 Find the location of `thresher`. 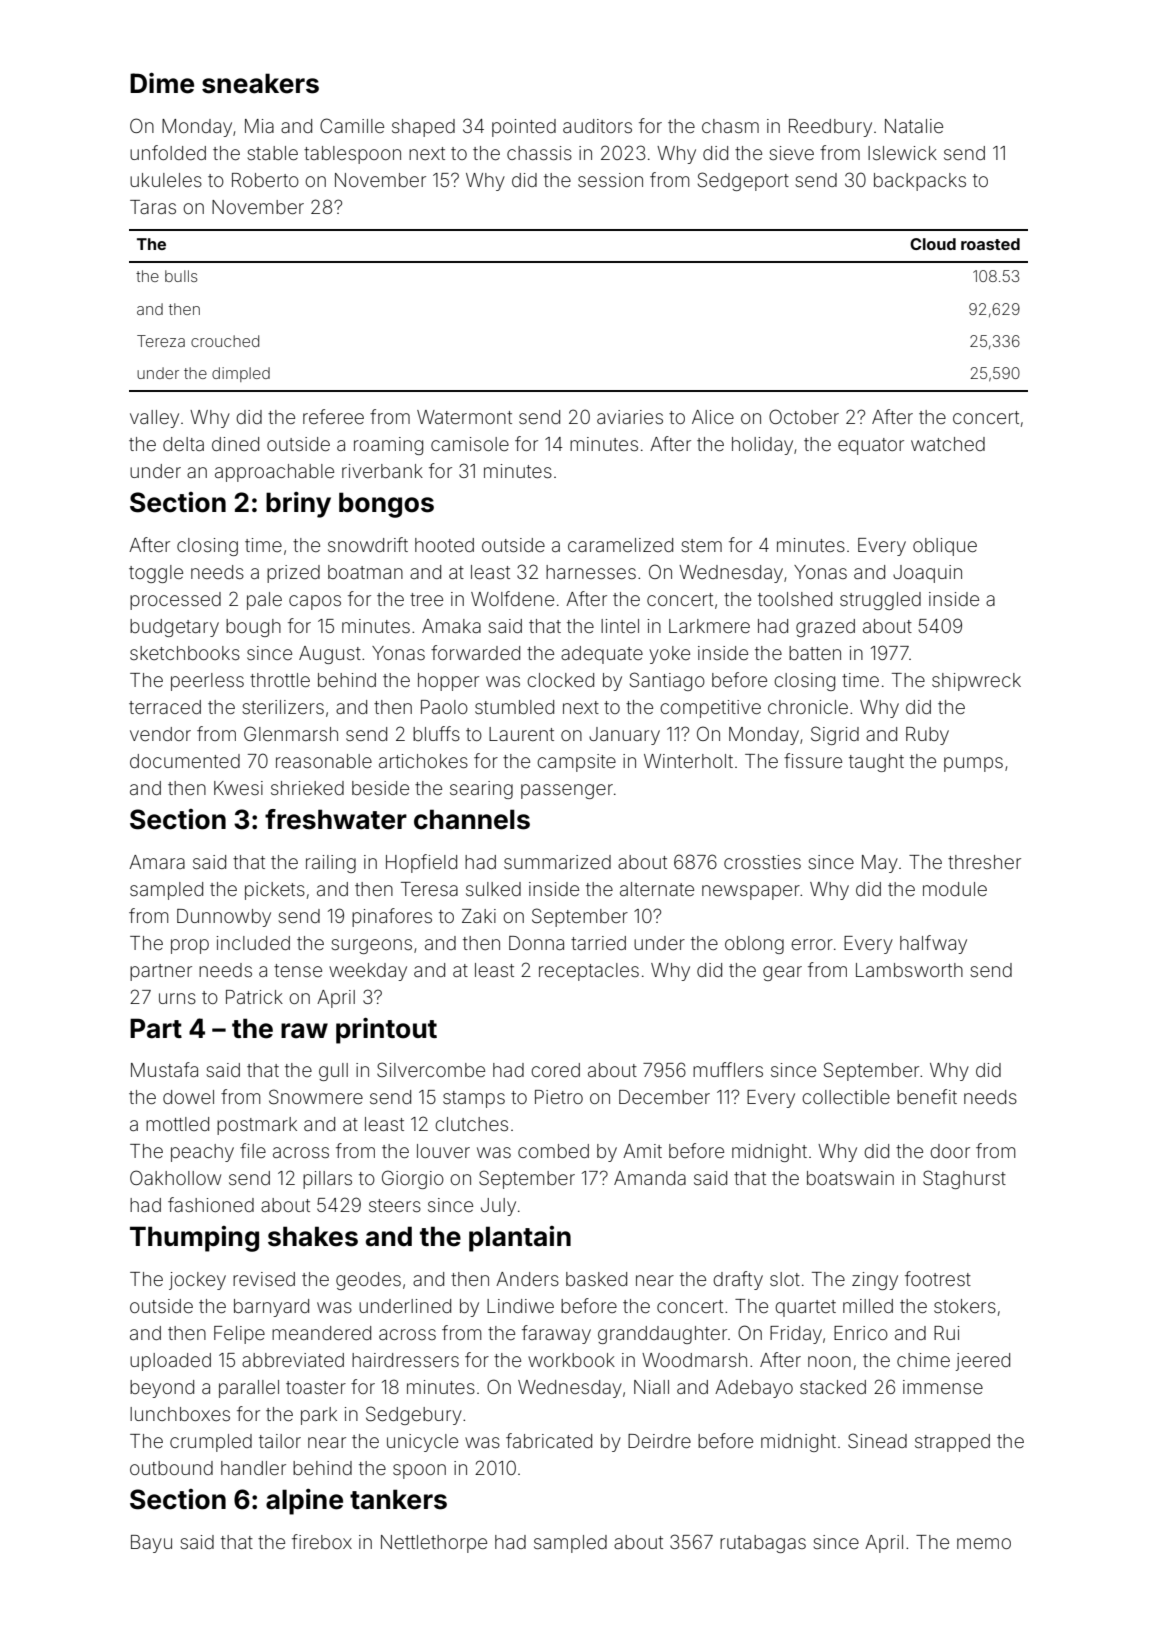

thresher is located at coordinates (984, 862).
